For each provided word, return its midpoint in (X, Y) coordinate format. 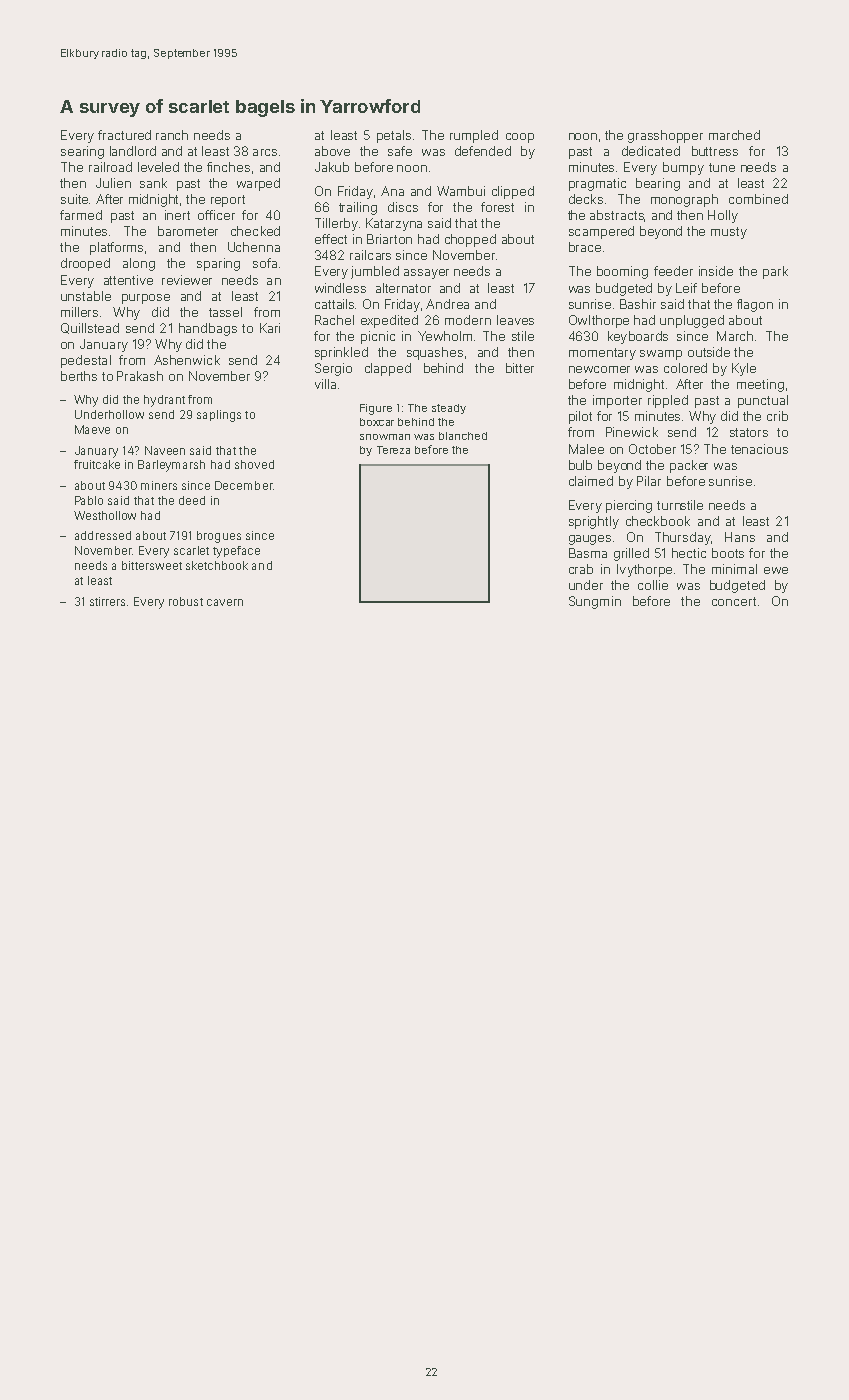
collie (653, 585)
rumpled (474, 136)
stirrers (107, 601)
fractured (124, 135)
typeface (236, 552)
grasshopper (665, 136)
